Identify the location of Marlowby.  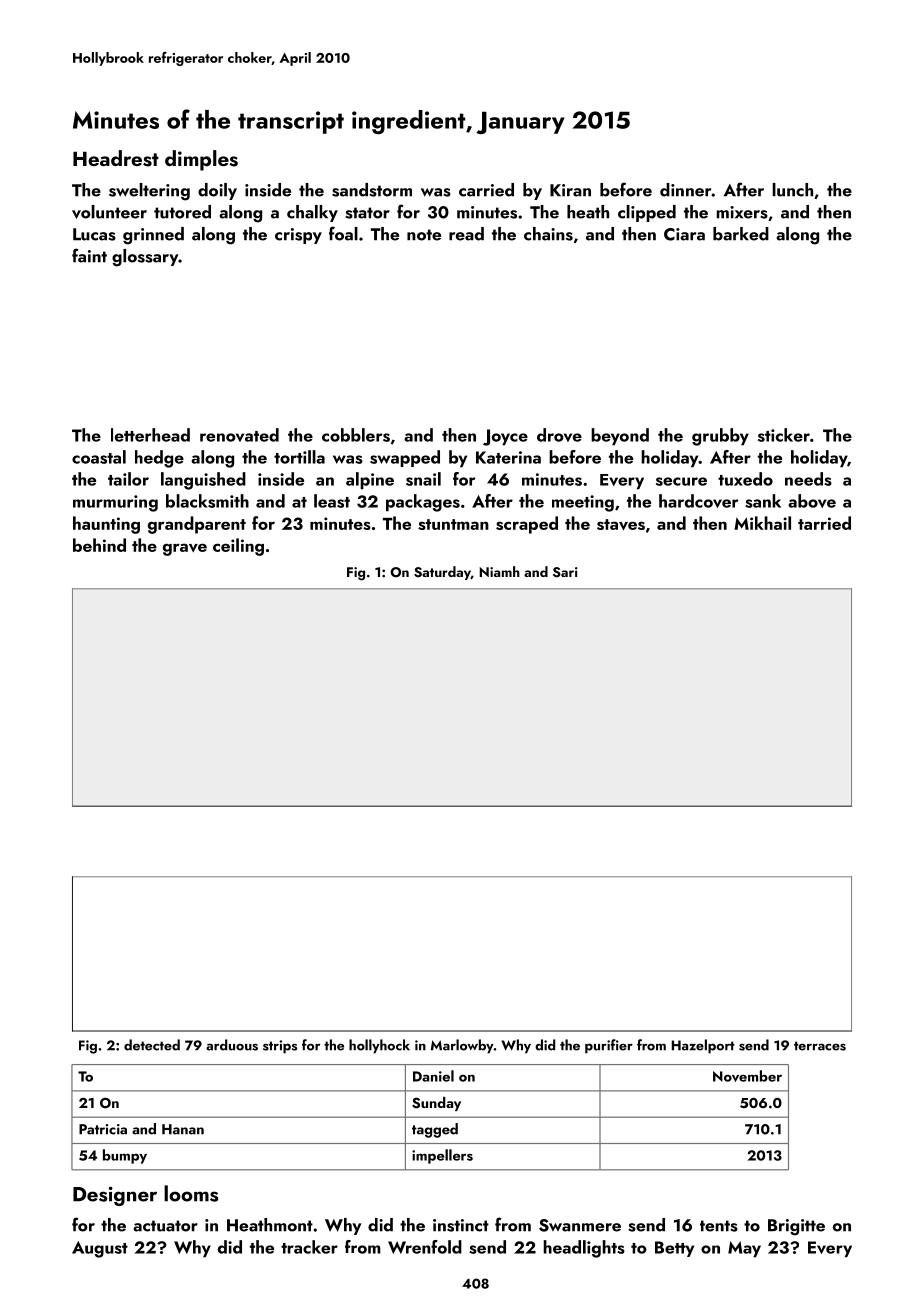
(462, 1046).
